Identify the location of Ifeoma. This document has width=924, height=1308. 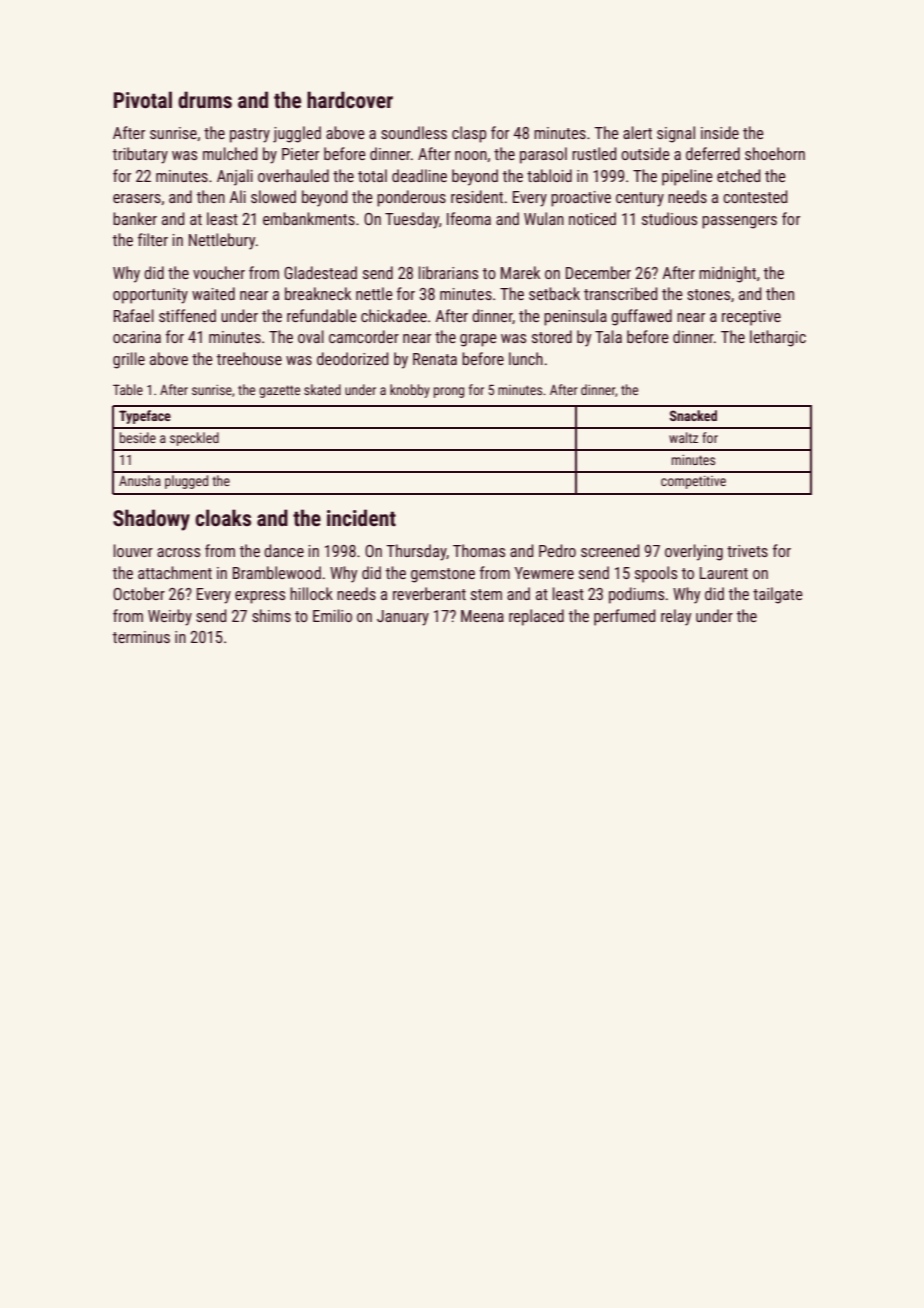
(469, 218).
